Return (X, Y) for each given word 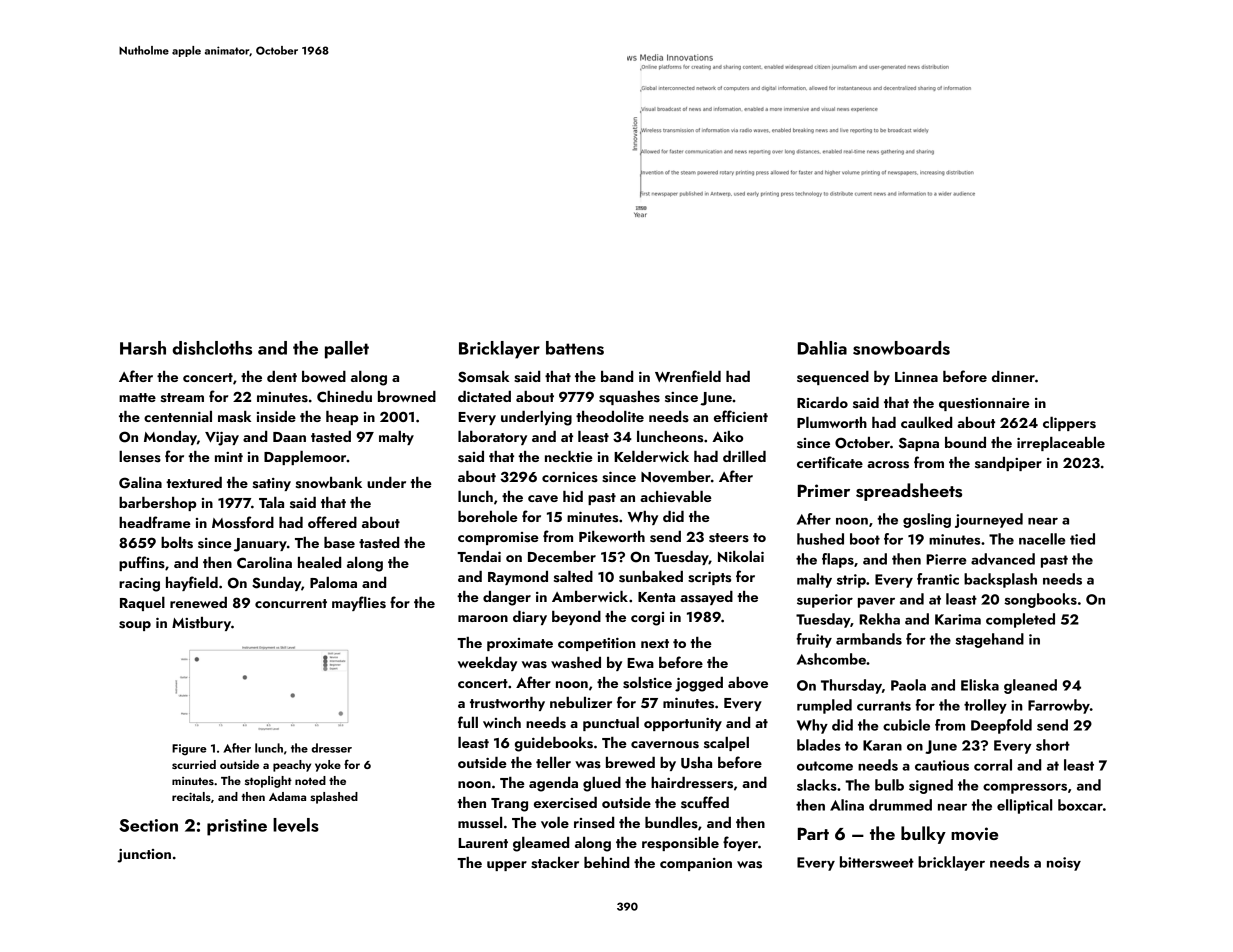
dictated (484, 396)
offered (332, 522)
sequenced (833, 378)
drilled (744, 456)
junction (144, 856)
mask (234, 417)
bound (965, 442)
